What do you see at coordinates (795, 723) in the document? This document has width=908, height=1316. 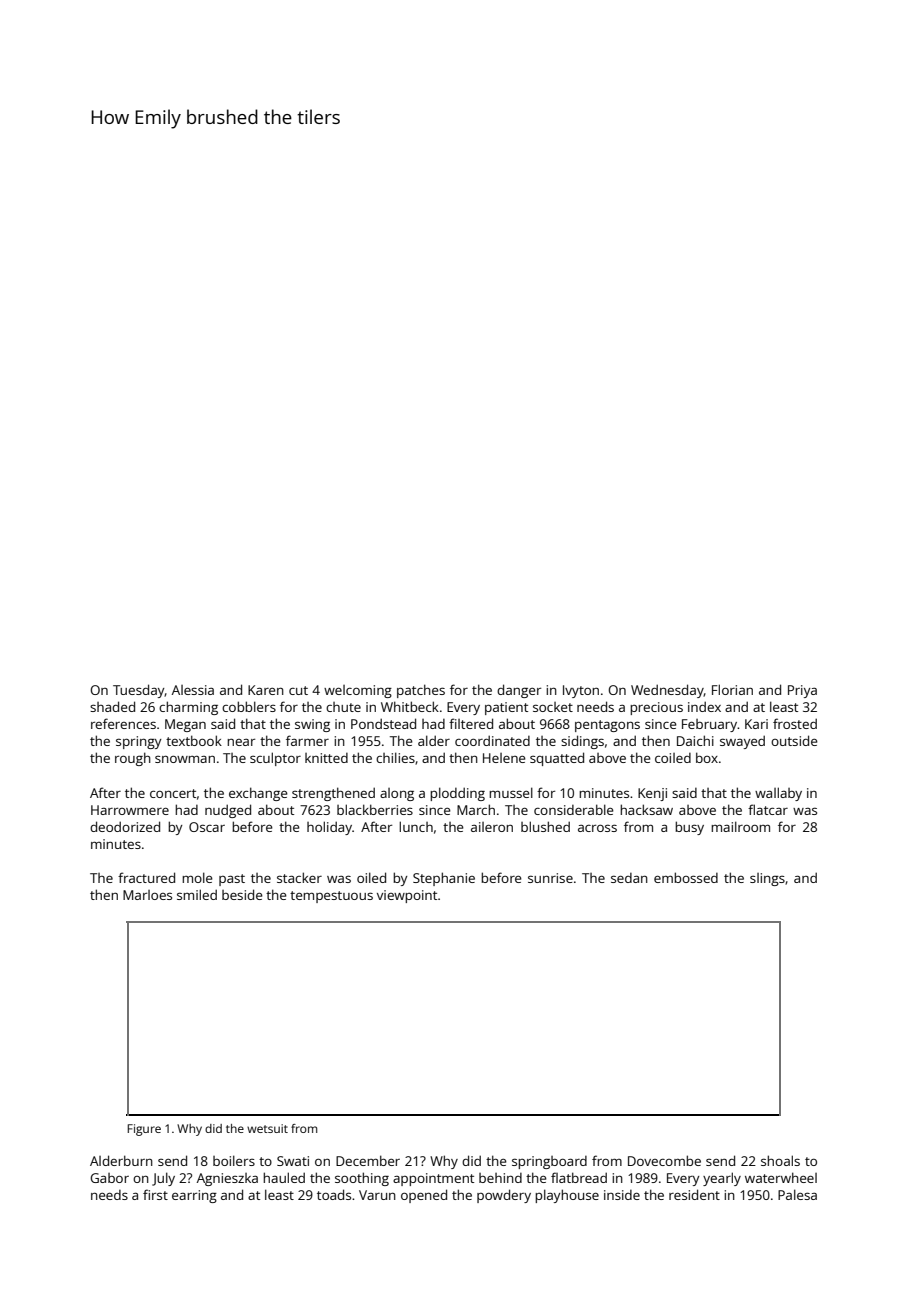 I see `frosted` at bounding box center [795, 723].
